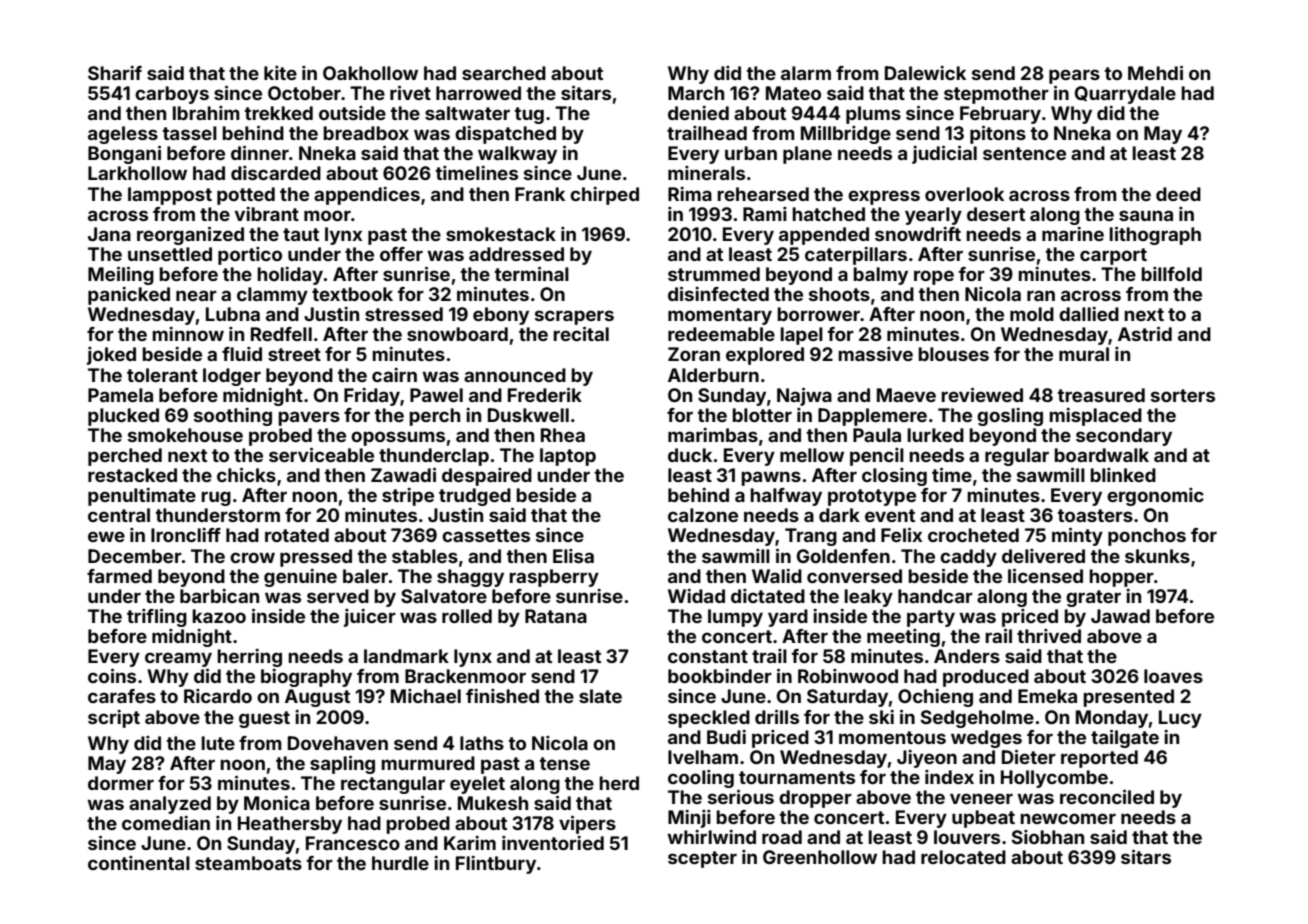 This document has width=1308, height=924. Describe the element at coordinates (573, 556) in the document. I see `Elisa` at that location.
